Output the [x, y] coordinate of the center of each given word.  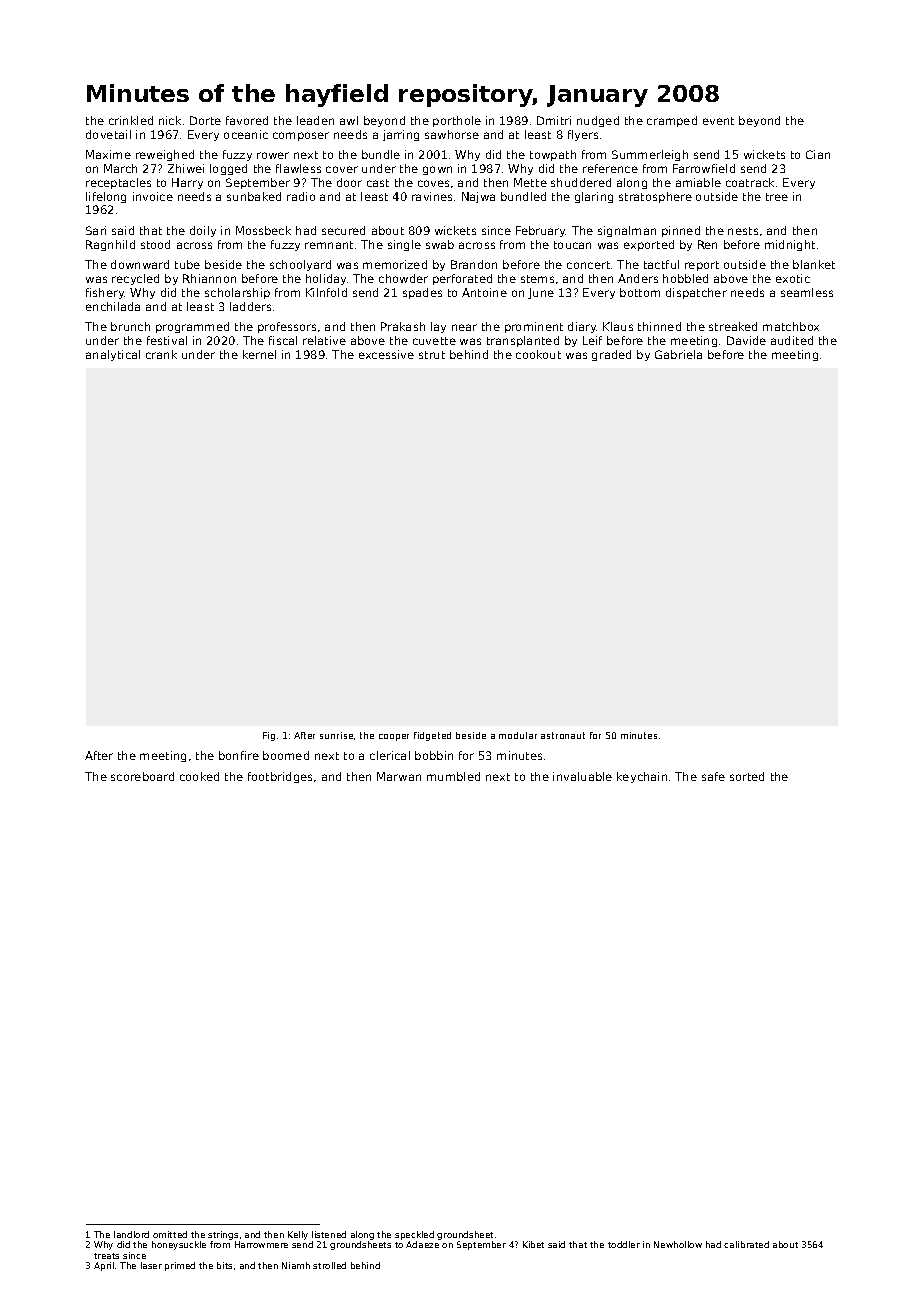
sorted [747, 776]
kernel [259, 354]
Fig [269, 736]
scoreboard [142, 776]
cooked [199, 776]
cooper [394, 737]
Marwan [399, 776]
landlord [131, 1234]
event [718, 121]
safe [713, 776]
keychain [642, 777]
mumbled [453, 776]
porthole [457, 121]
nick [170, 120]
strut [432, 355]
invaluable [582, 776]
